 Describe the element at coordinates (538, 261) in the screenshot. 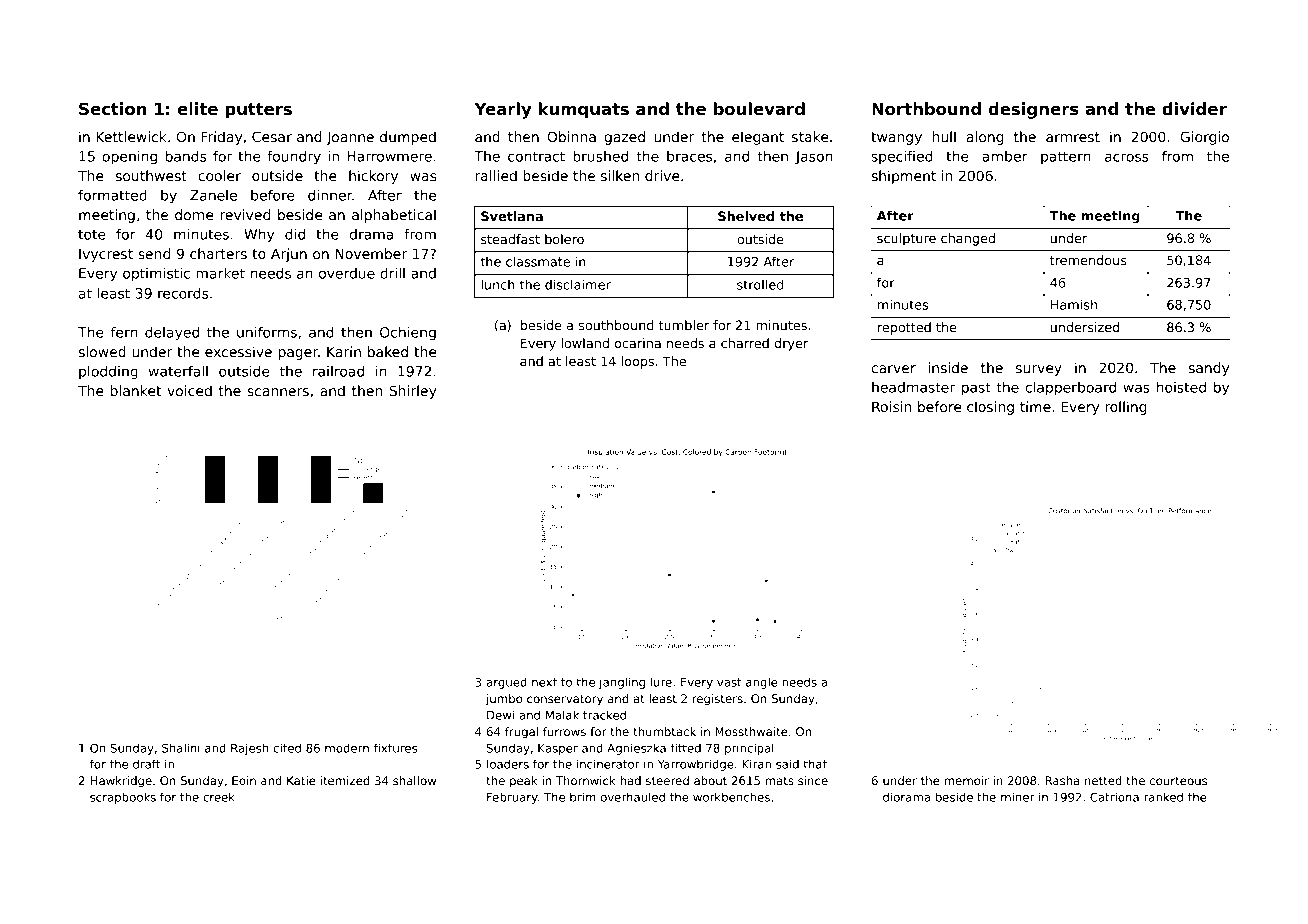

I see `classmate` at that location.
